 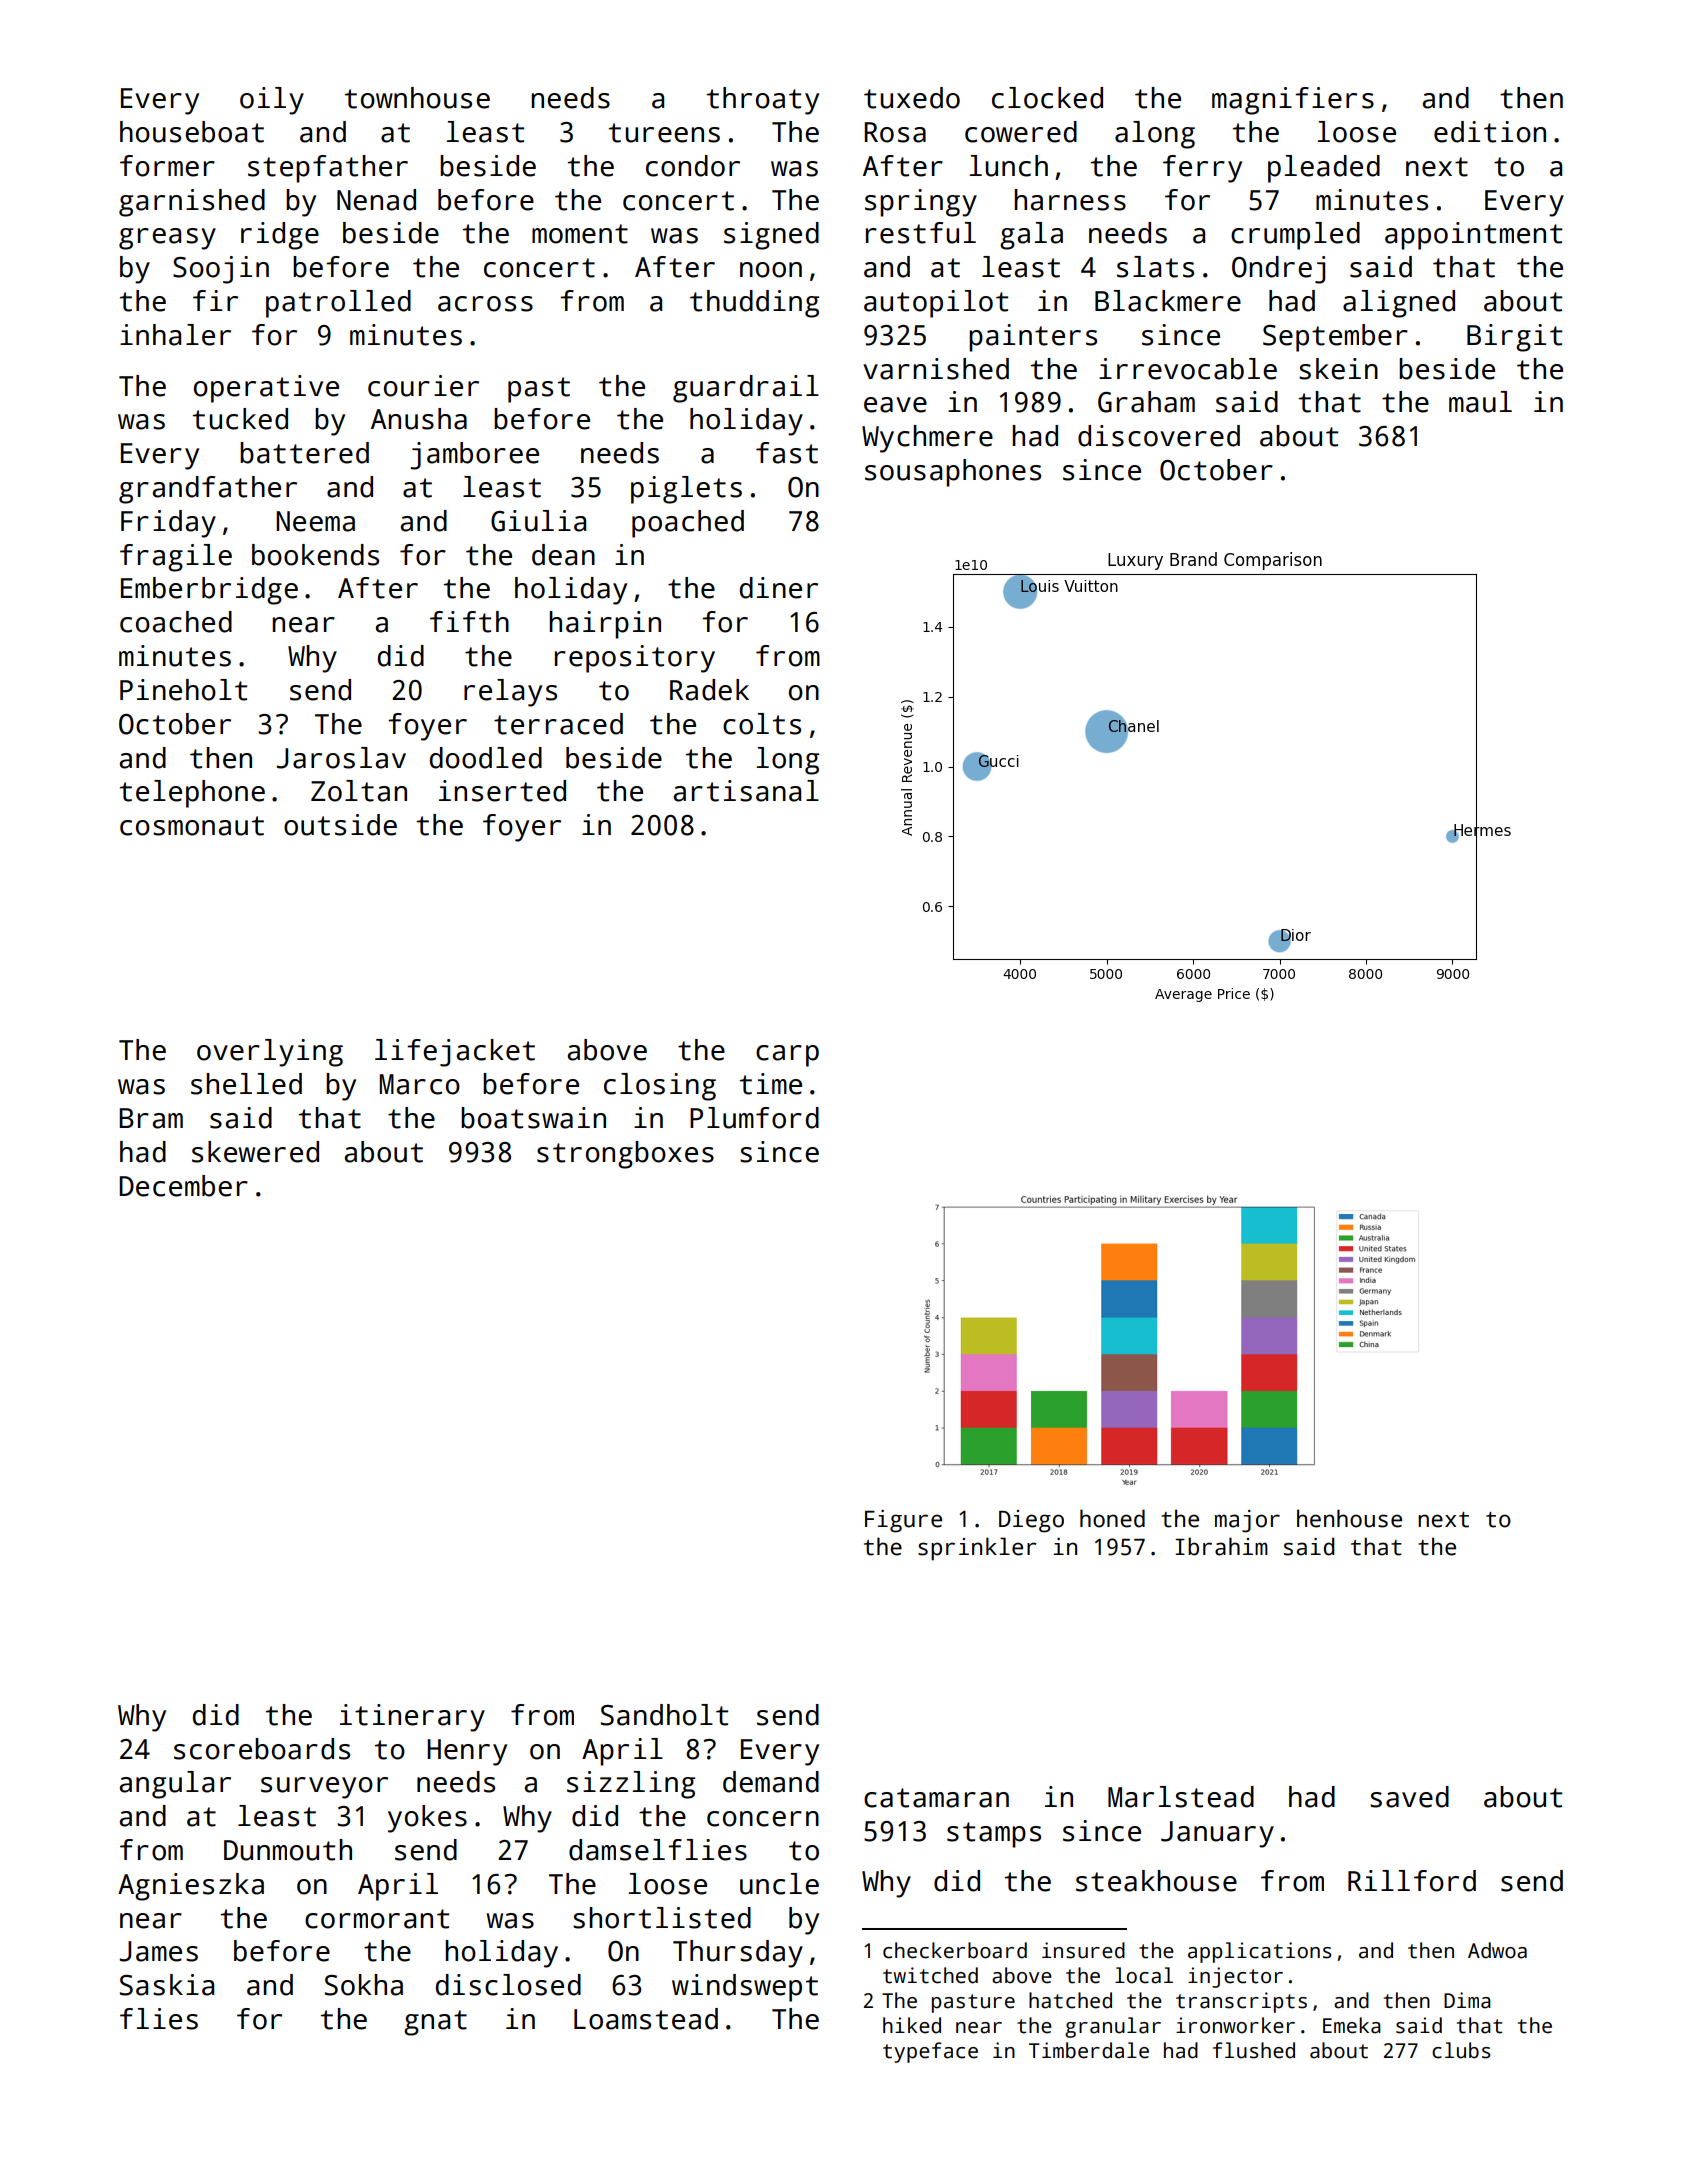 I want to click on Figure, so click(x=903, y=1521).
